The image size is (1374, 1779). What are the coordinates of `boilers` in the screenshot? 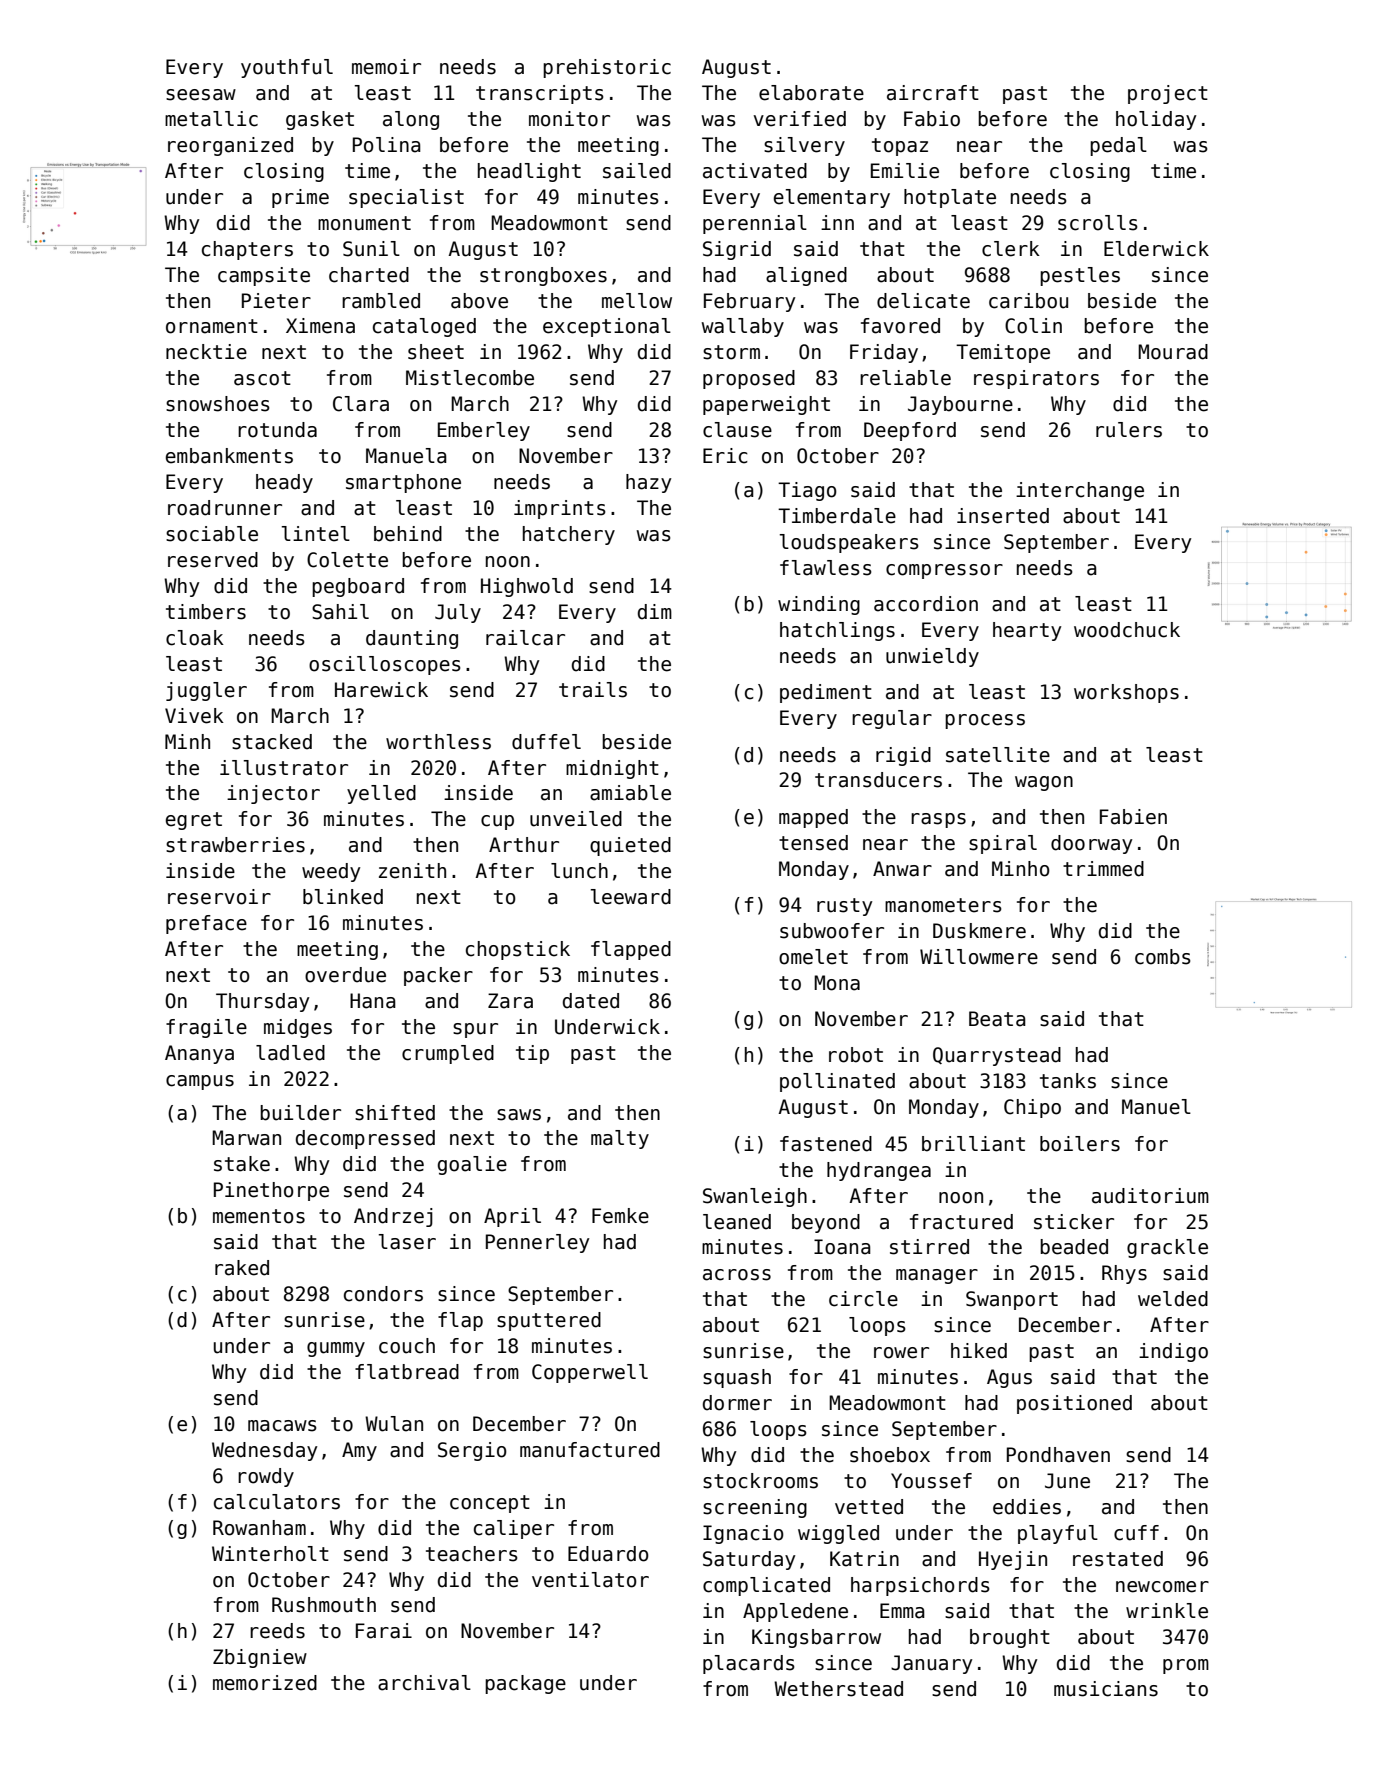 It's located at (1080, 1144).
